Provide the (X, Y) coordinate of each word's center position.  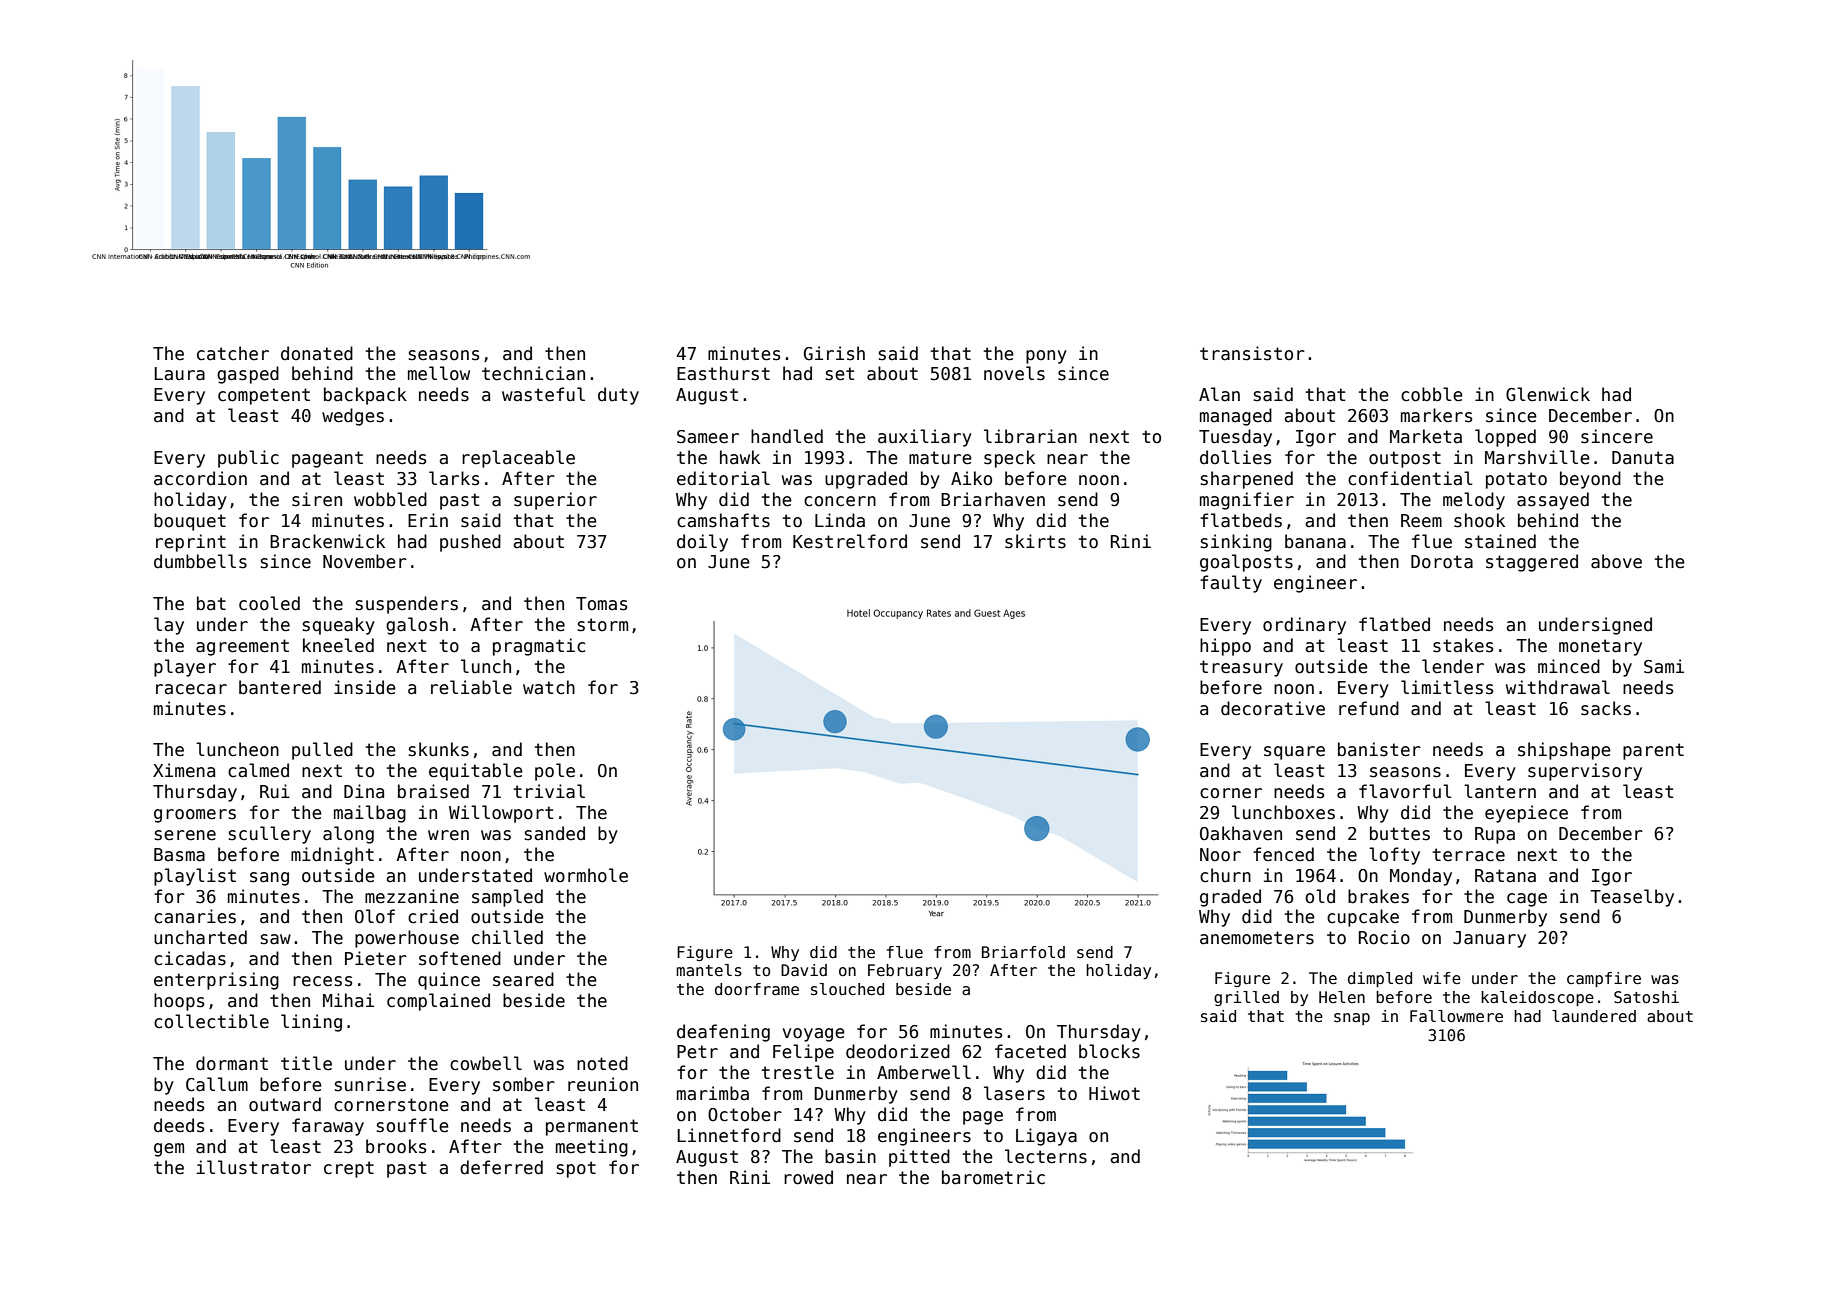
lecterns (1046, 1156)
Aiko (971, 478)
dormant (232, 1063)
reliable (471, 687)
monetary (1600, 647)
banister (1379, 749)
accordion (200, 478)
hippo (1225, 647)
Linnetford (729, 1135)
